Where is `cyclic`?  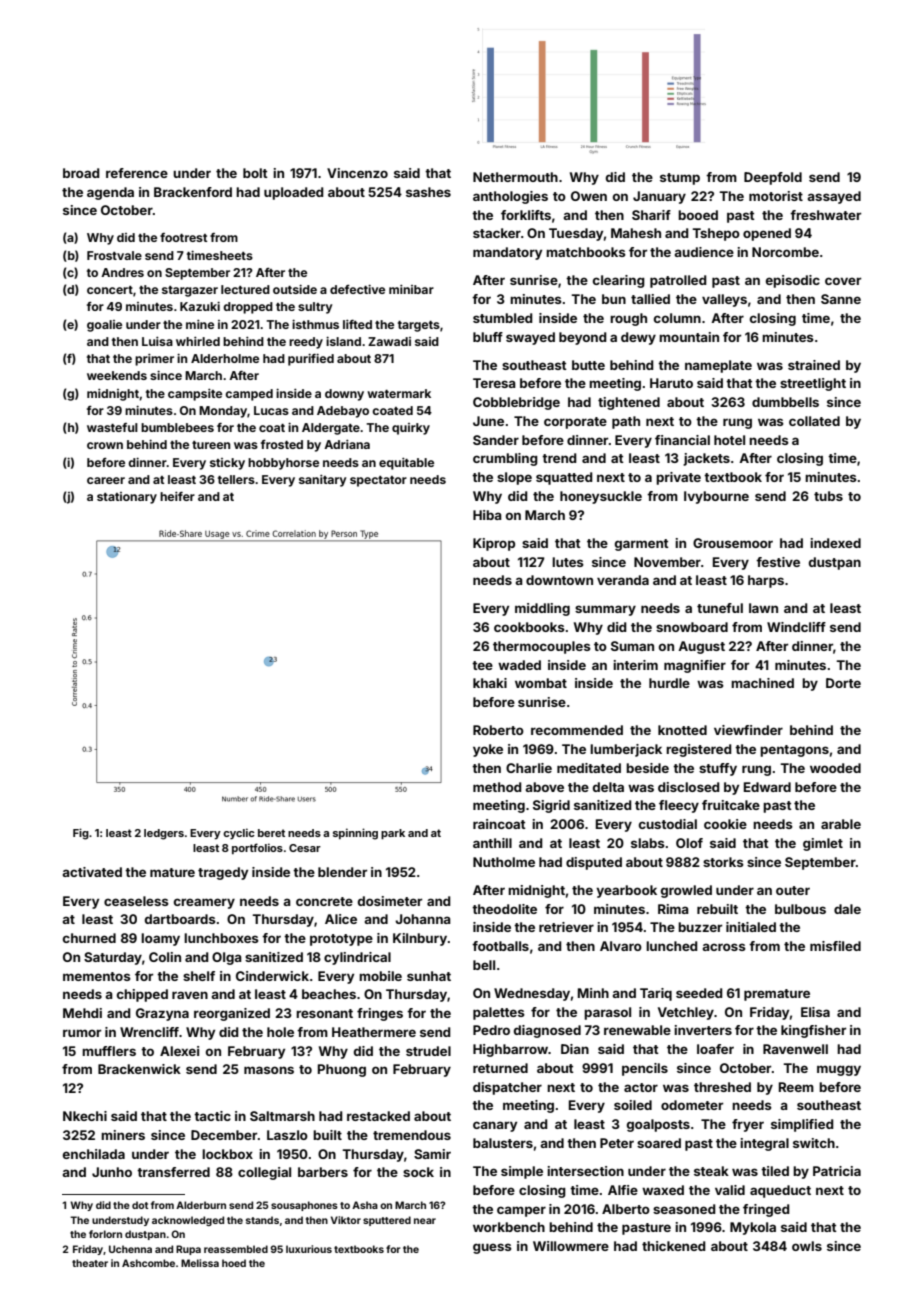
cyclic is located at coordinates (239, 834).
